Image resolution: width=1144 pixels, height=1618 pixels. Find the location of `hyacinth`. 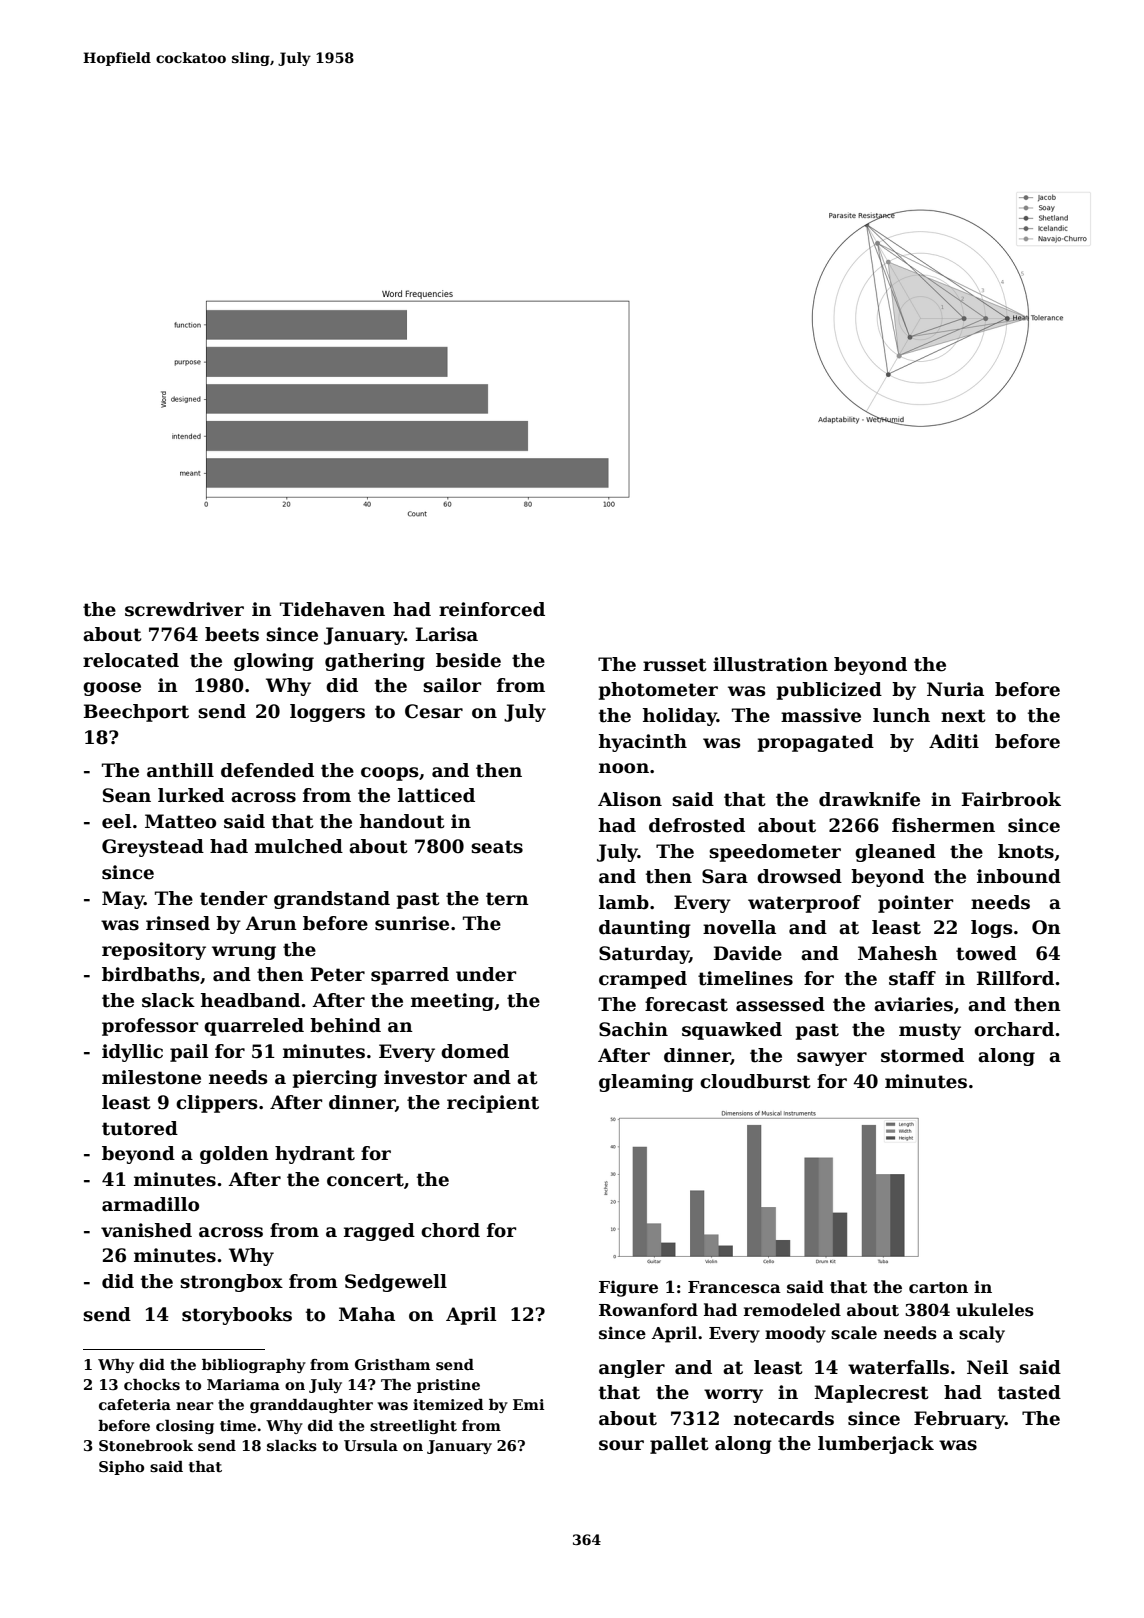

hyacinth is located at coordinates (643, 743).
